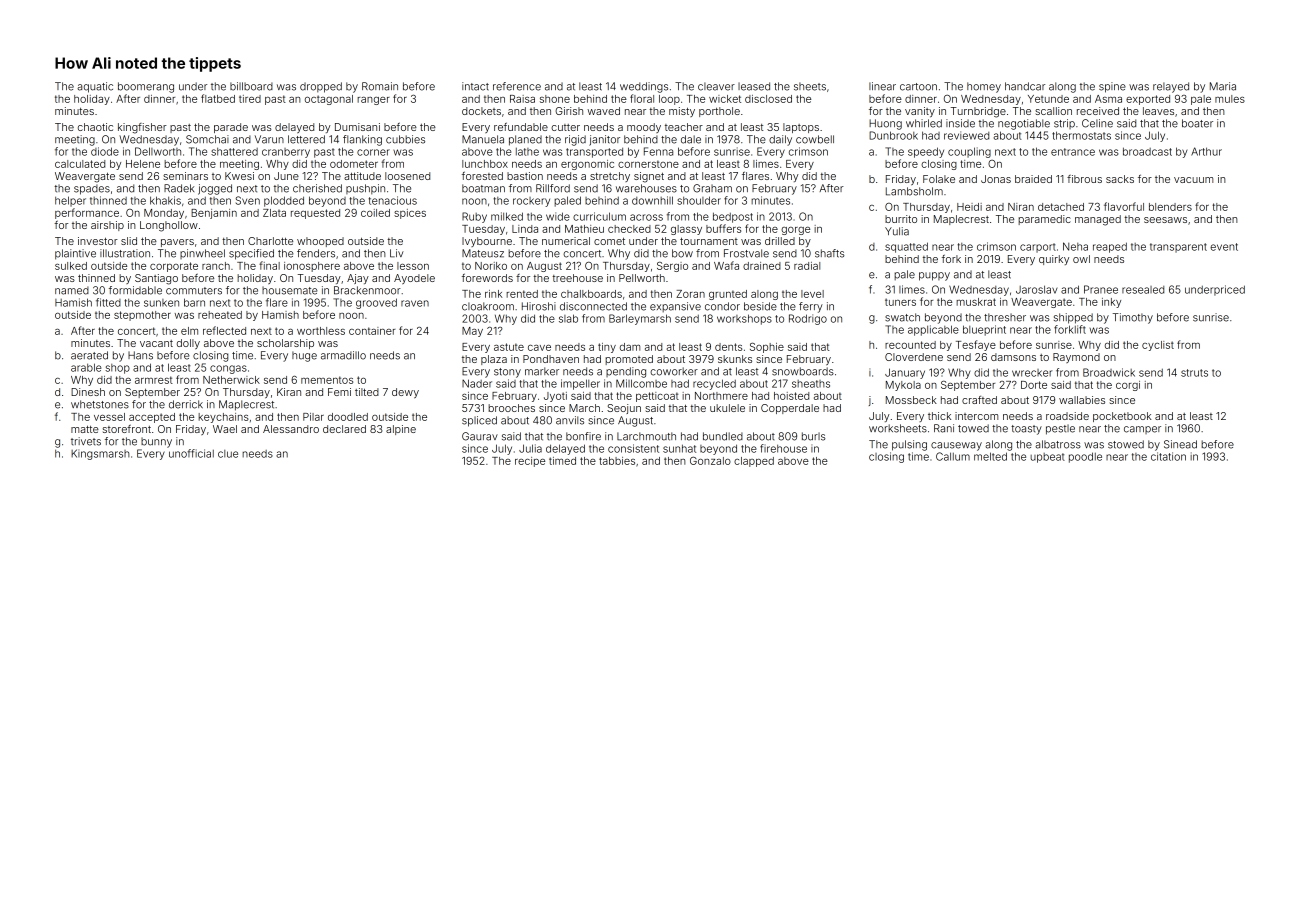 The image size is (1308, 924). I want to click on disconnected, so click(593, 306).
